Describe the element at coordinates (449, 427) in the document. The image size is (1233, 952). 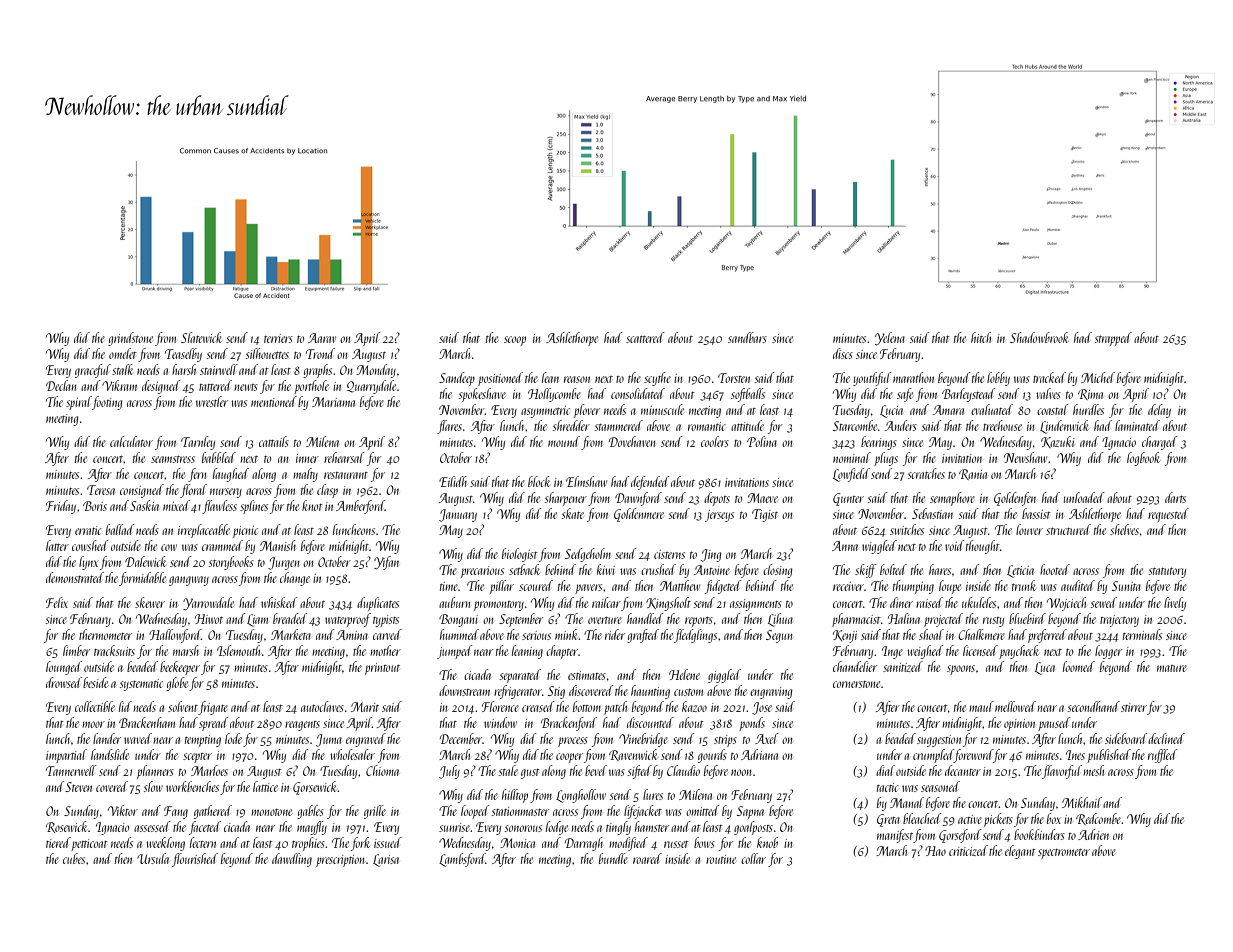
I see `flares` at that location.
